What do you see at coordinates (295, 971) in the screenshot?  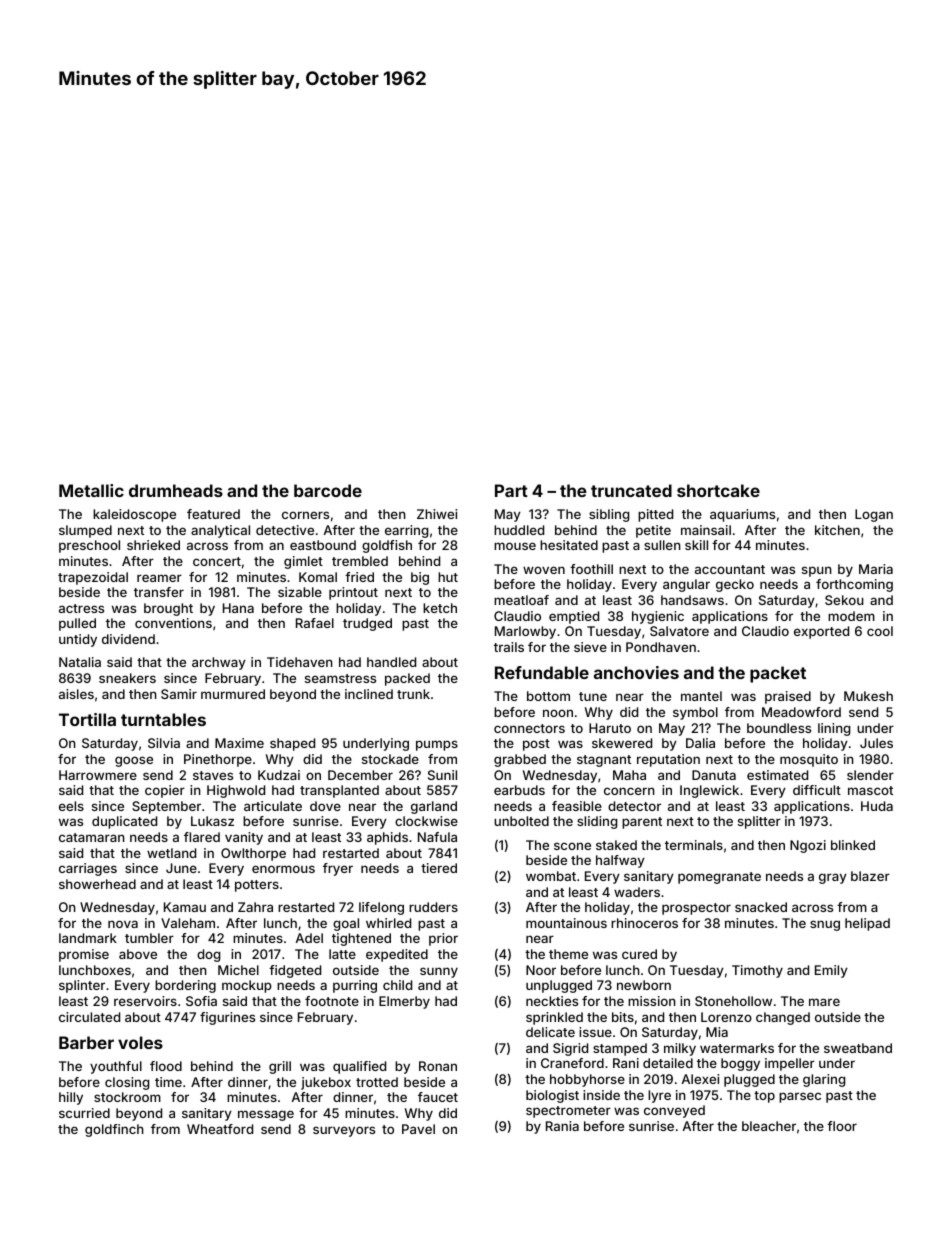 I see `fidgeted` at bounding box center [295, 971].
